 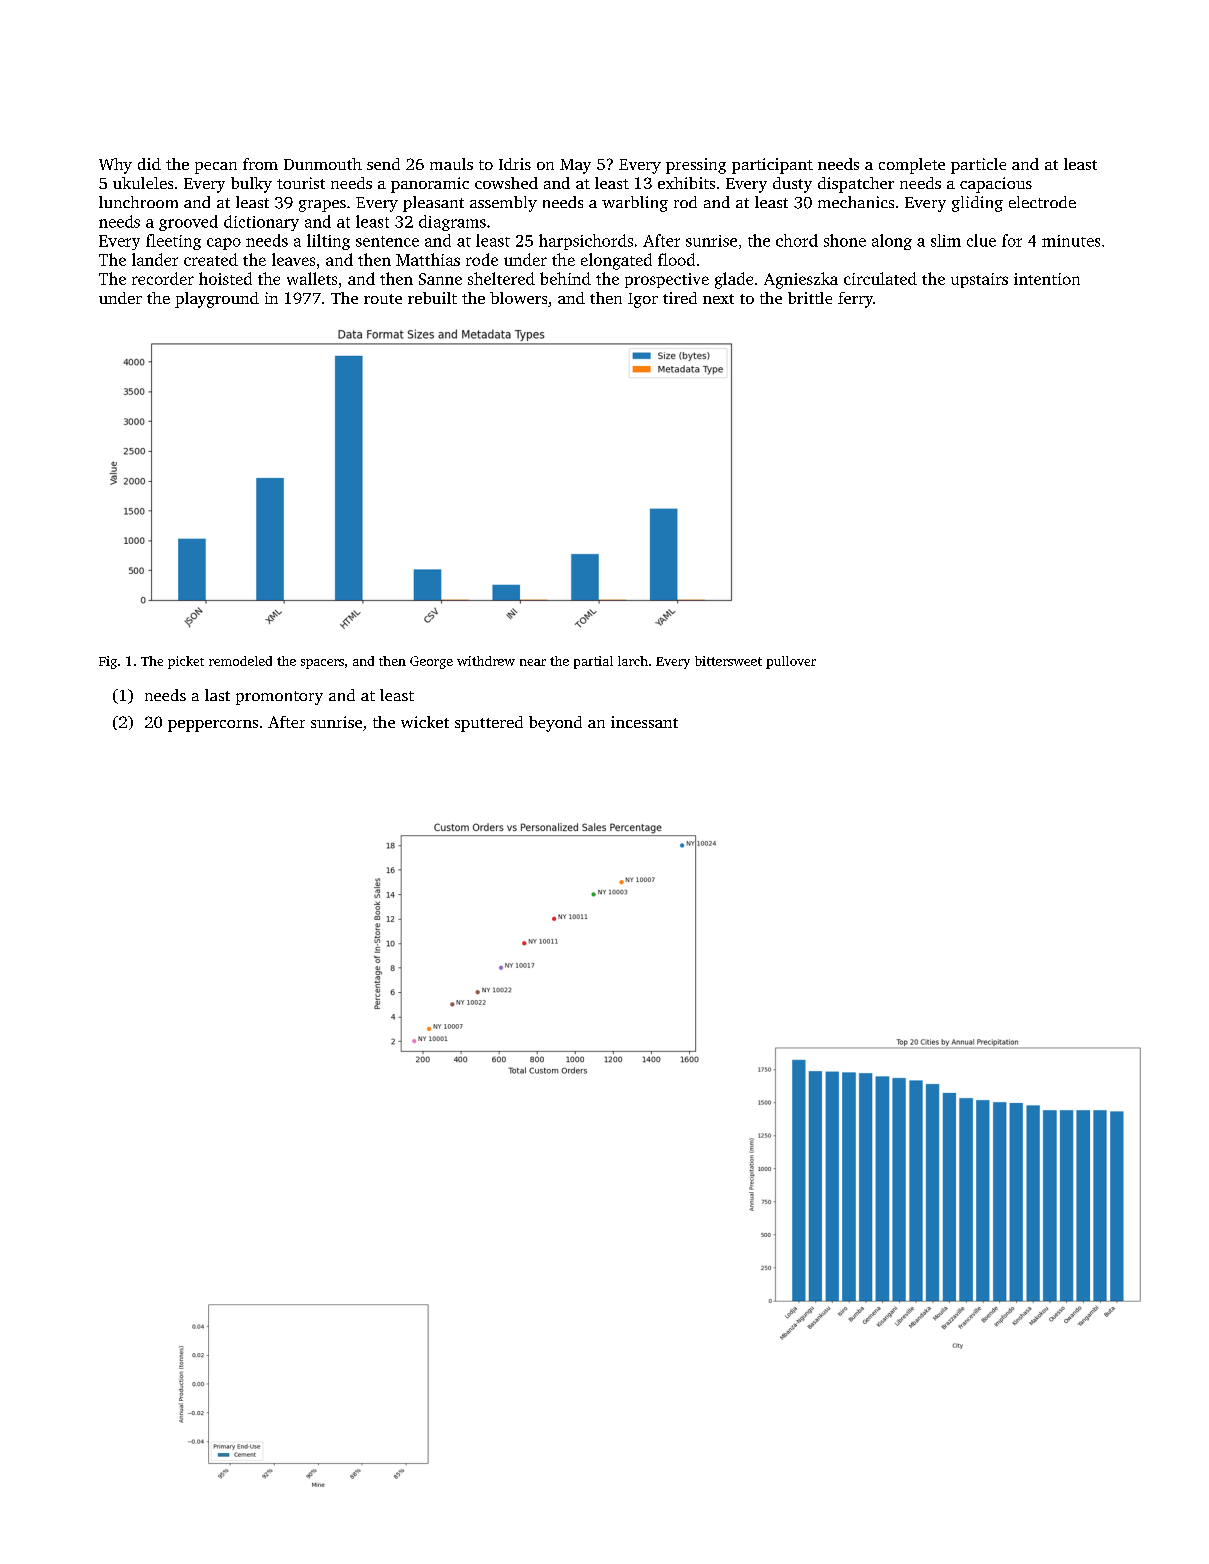 What do you see at coordinates (432, 298) in the document?
I see `rebuilt` at bounding box center [432, 298].
